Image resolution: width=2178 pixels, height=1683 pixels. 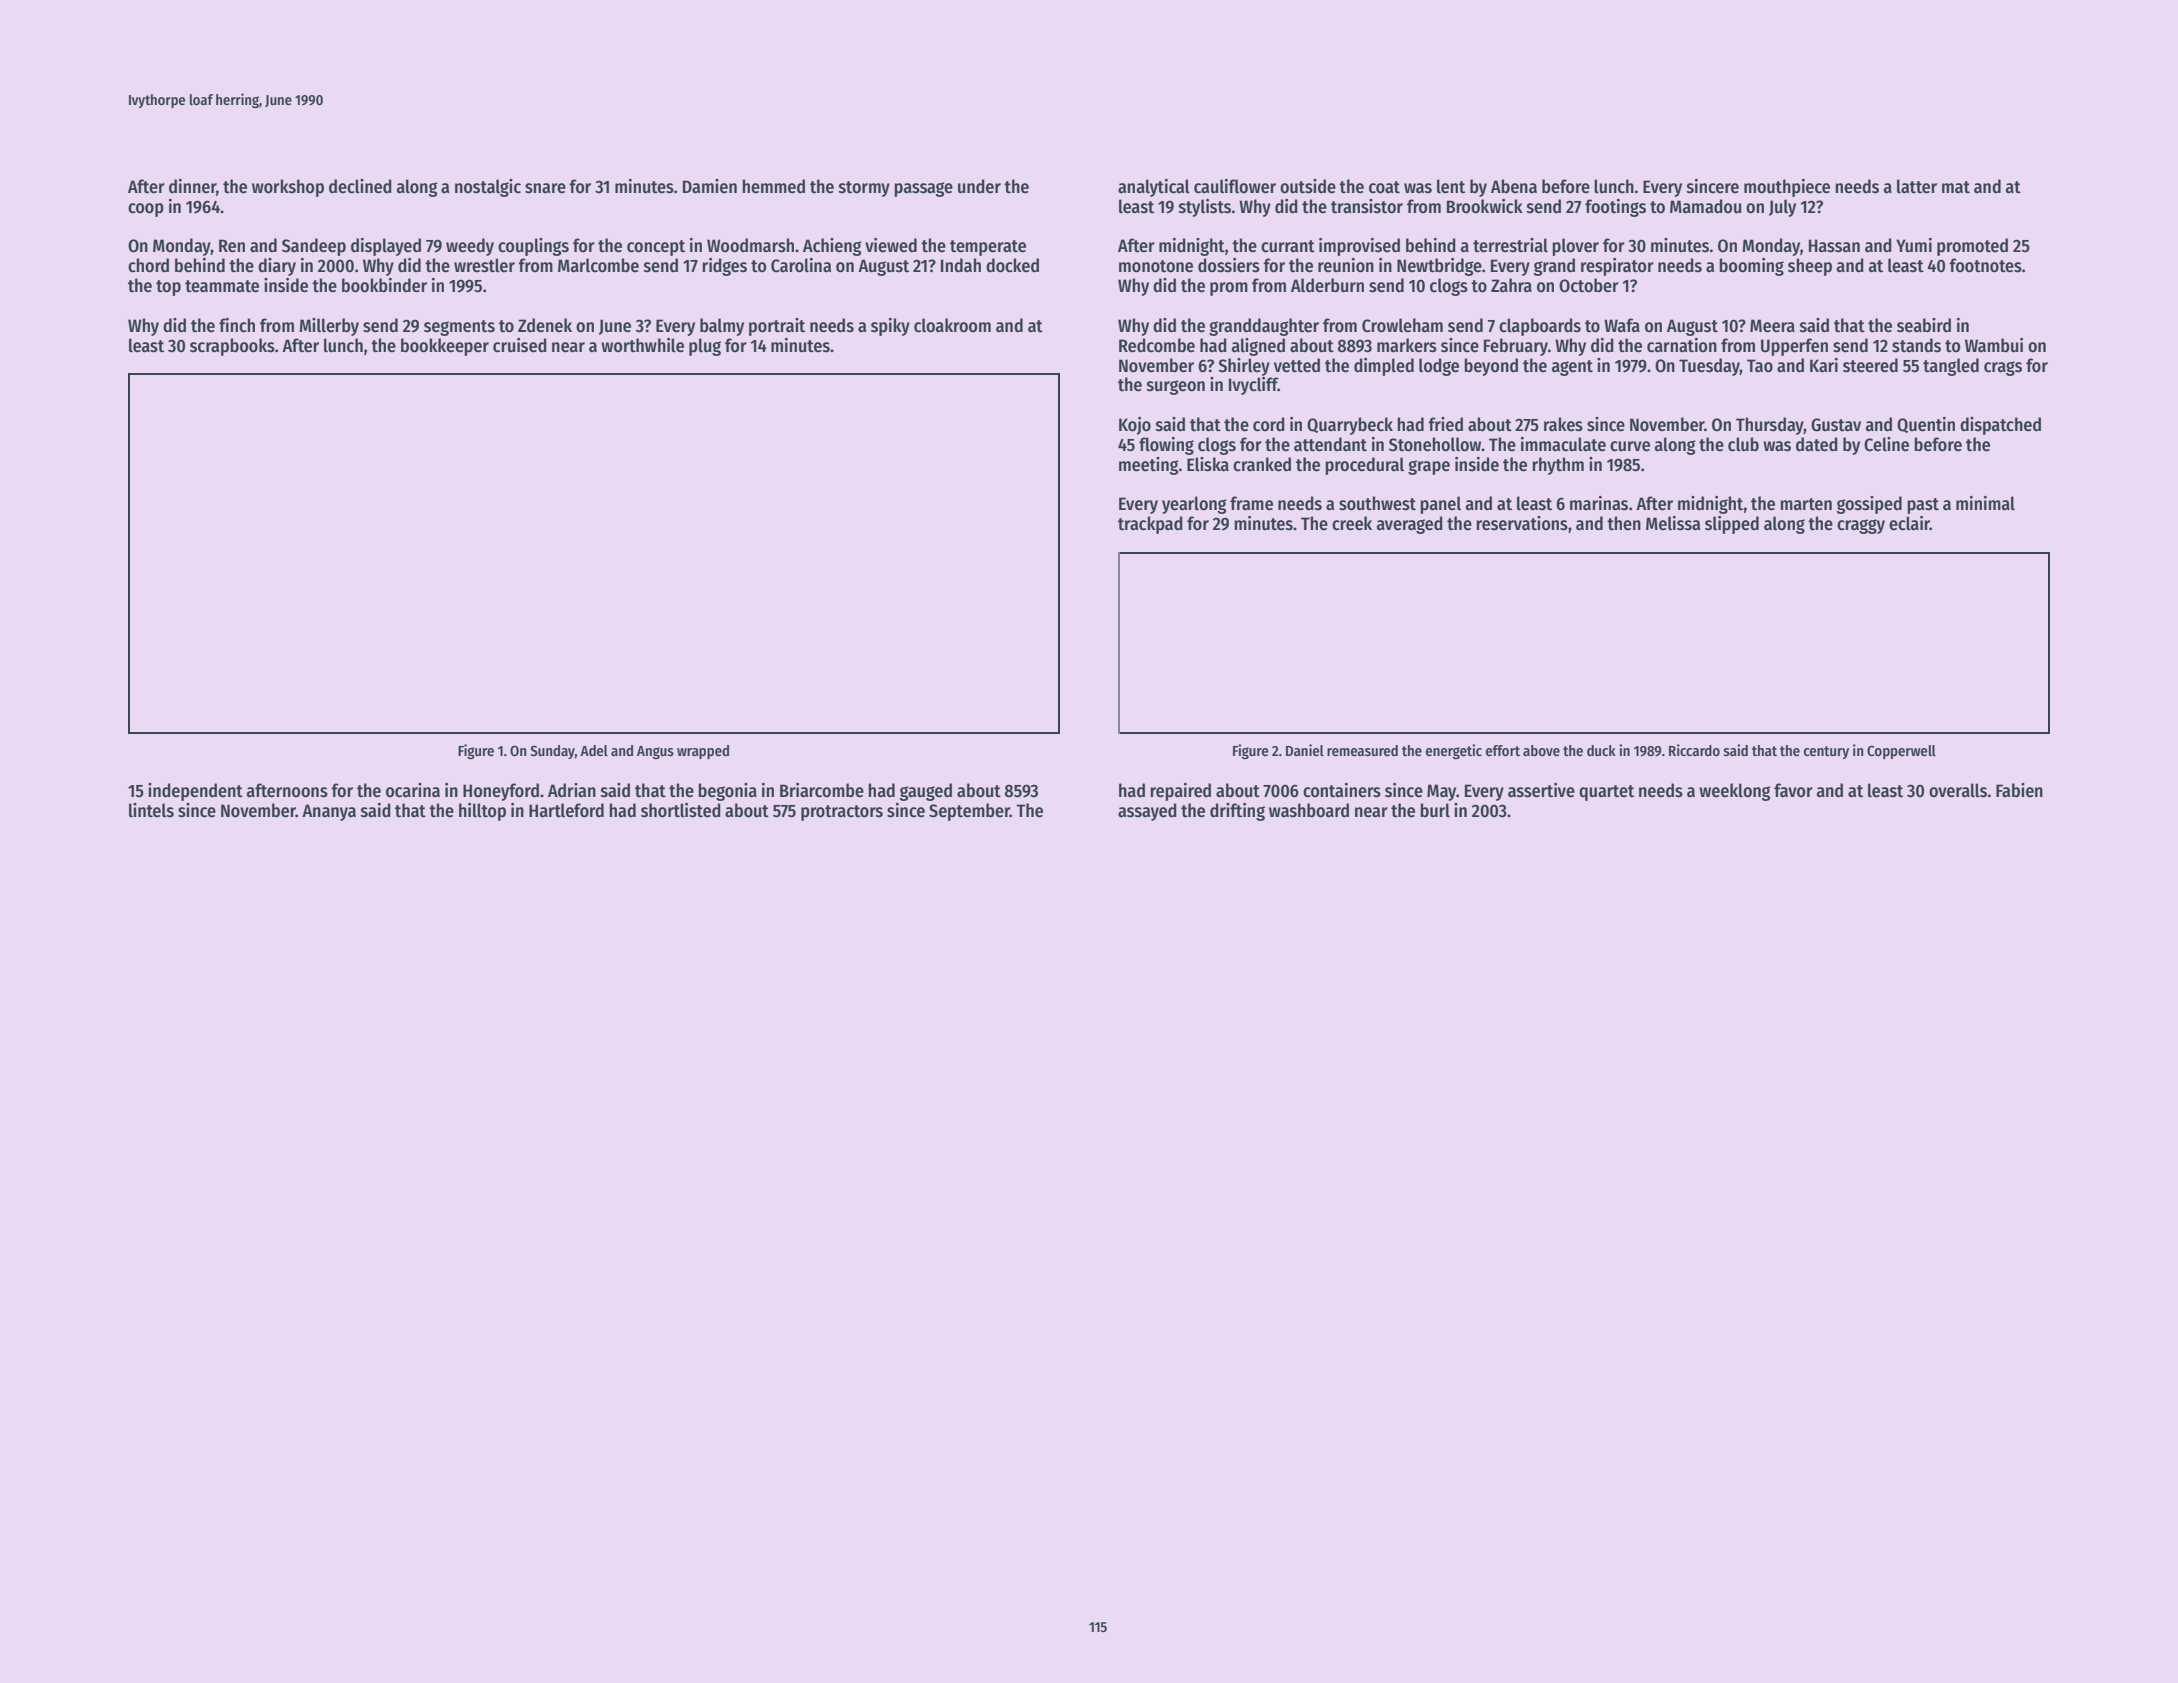 I want to click on meeting, so click(x=1149, y=466).
